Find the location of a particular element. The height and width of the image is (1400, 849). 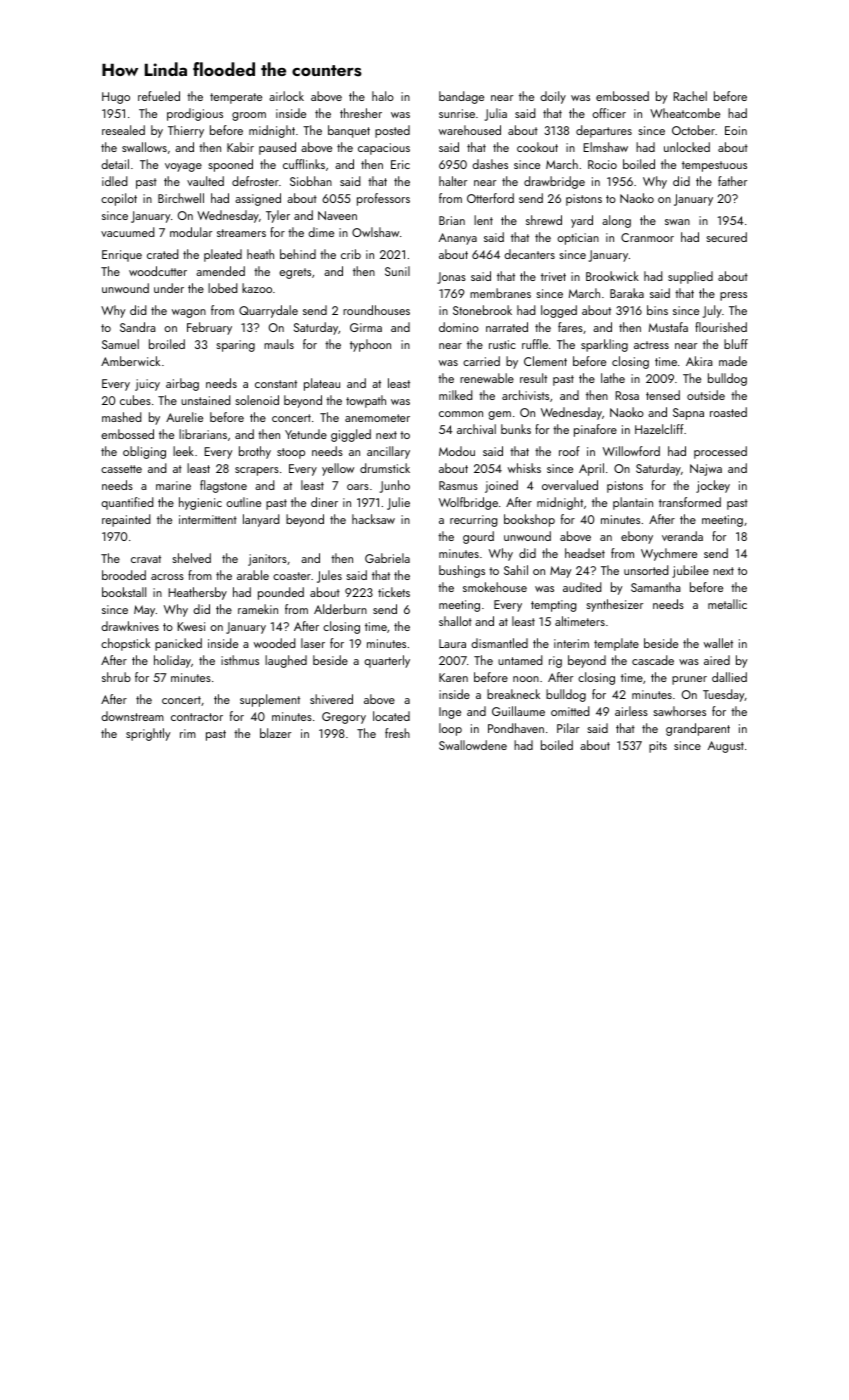

brothy is located at coordinates (255, 452).
